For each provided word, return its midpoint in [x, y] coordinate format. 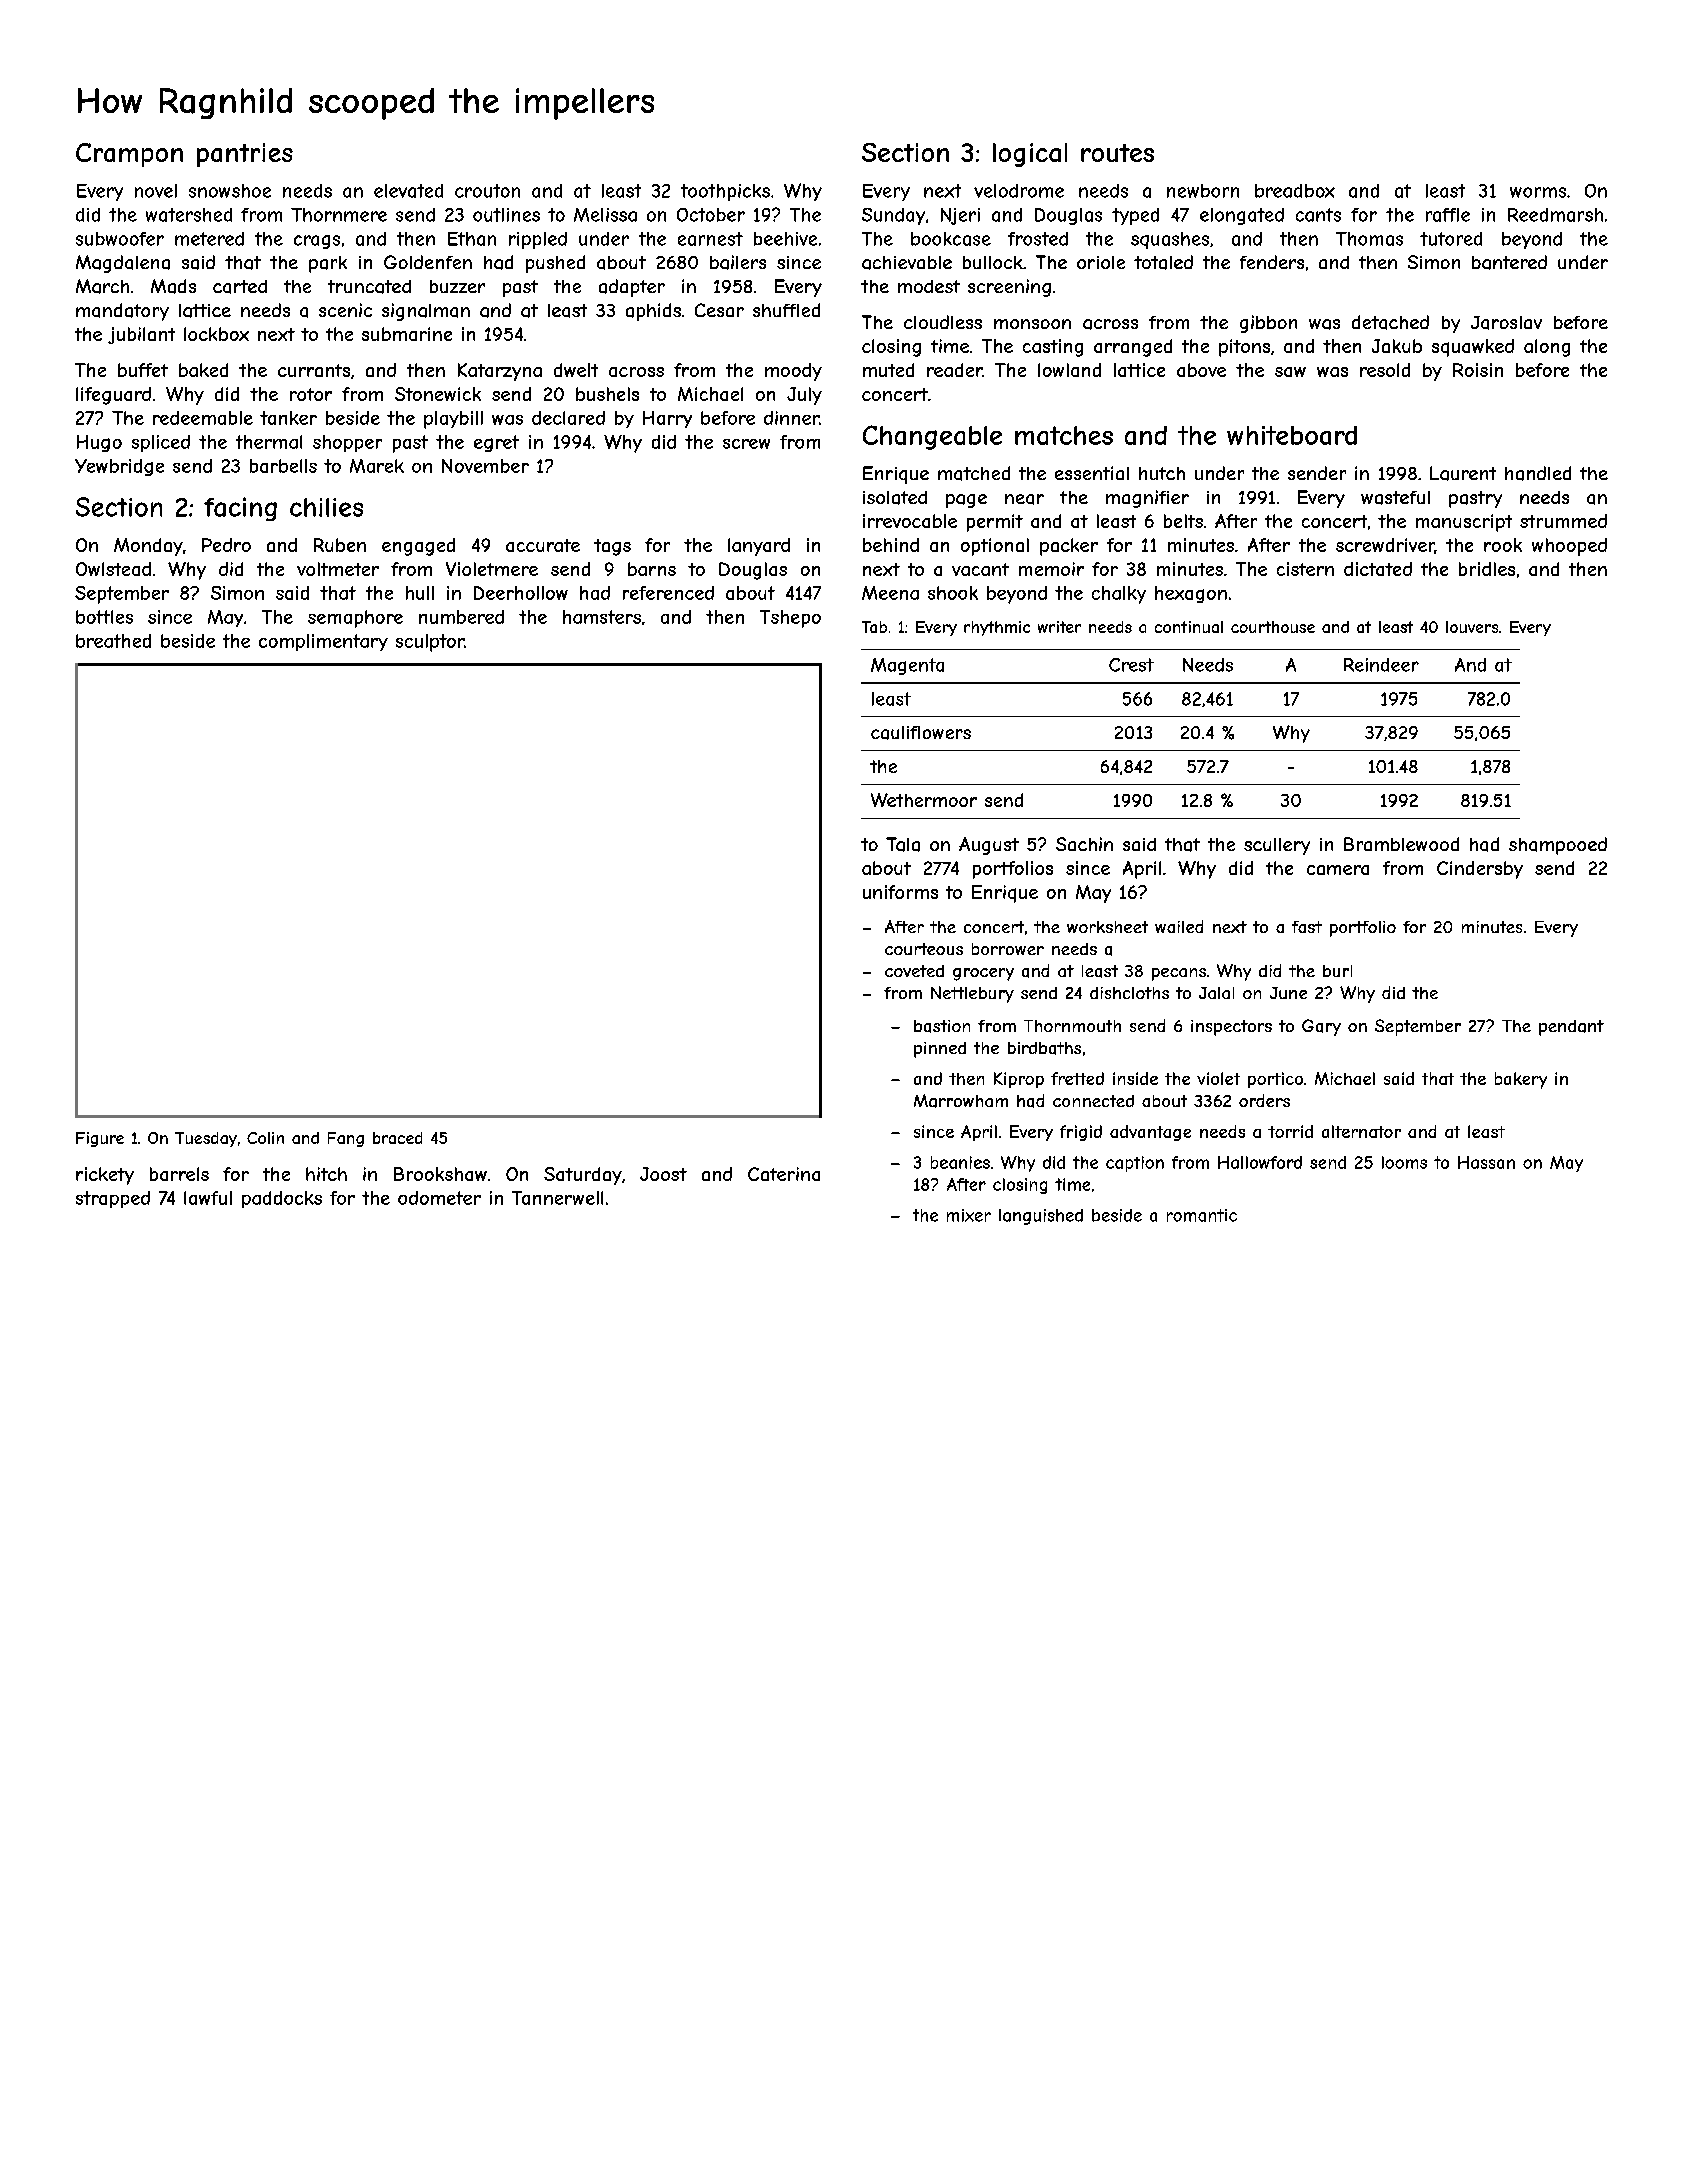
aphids [653, 312]
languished [1041, 1217]
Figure [100, 1139]
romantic [1202, 1215]
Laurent [1463, 473]
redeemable [203, 418]
